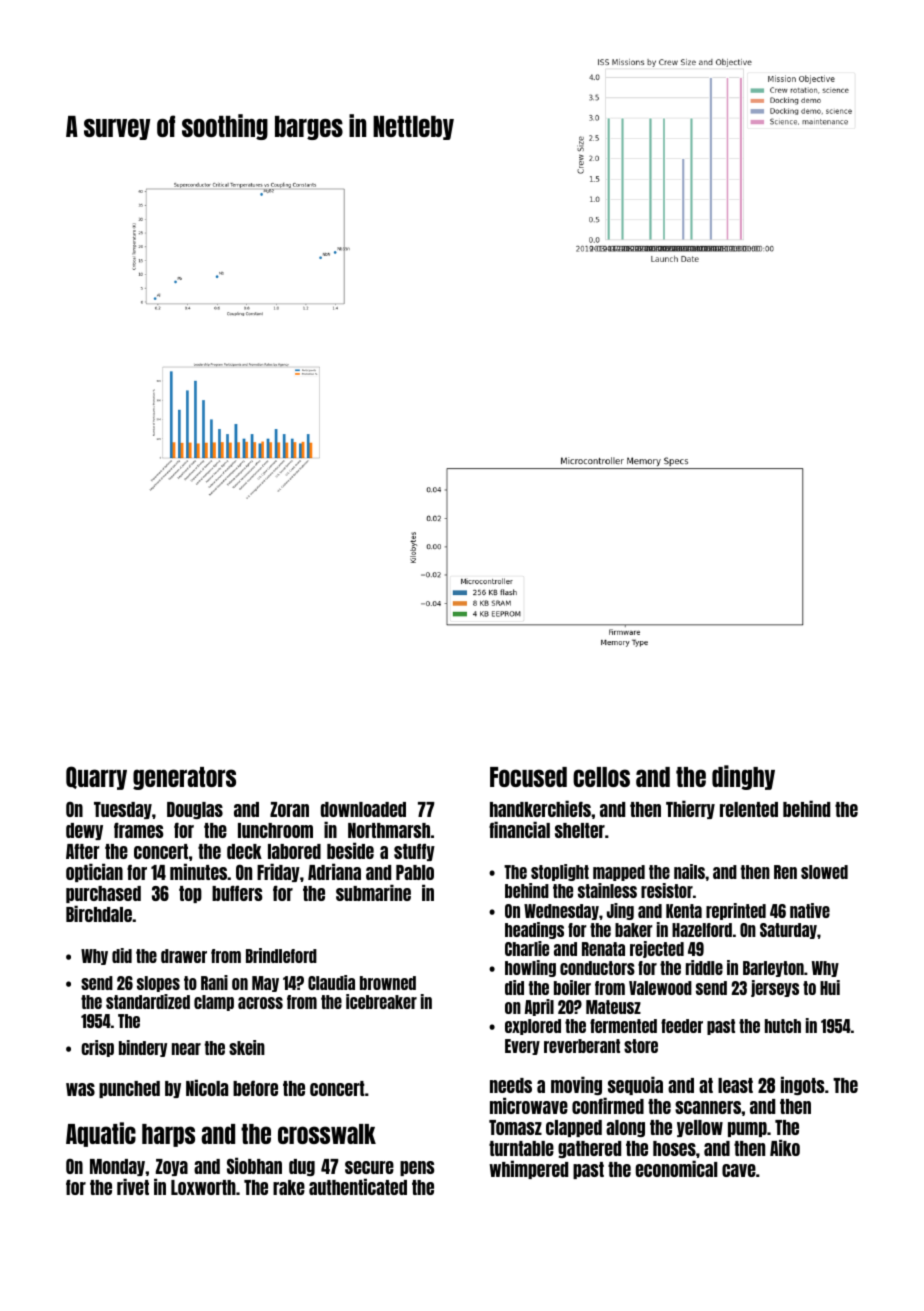 The image size is (924, 1311). I want to click on standardized, so click(148, 1001).
